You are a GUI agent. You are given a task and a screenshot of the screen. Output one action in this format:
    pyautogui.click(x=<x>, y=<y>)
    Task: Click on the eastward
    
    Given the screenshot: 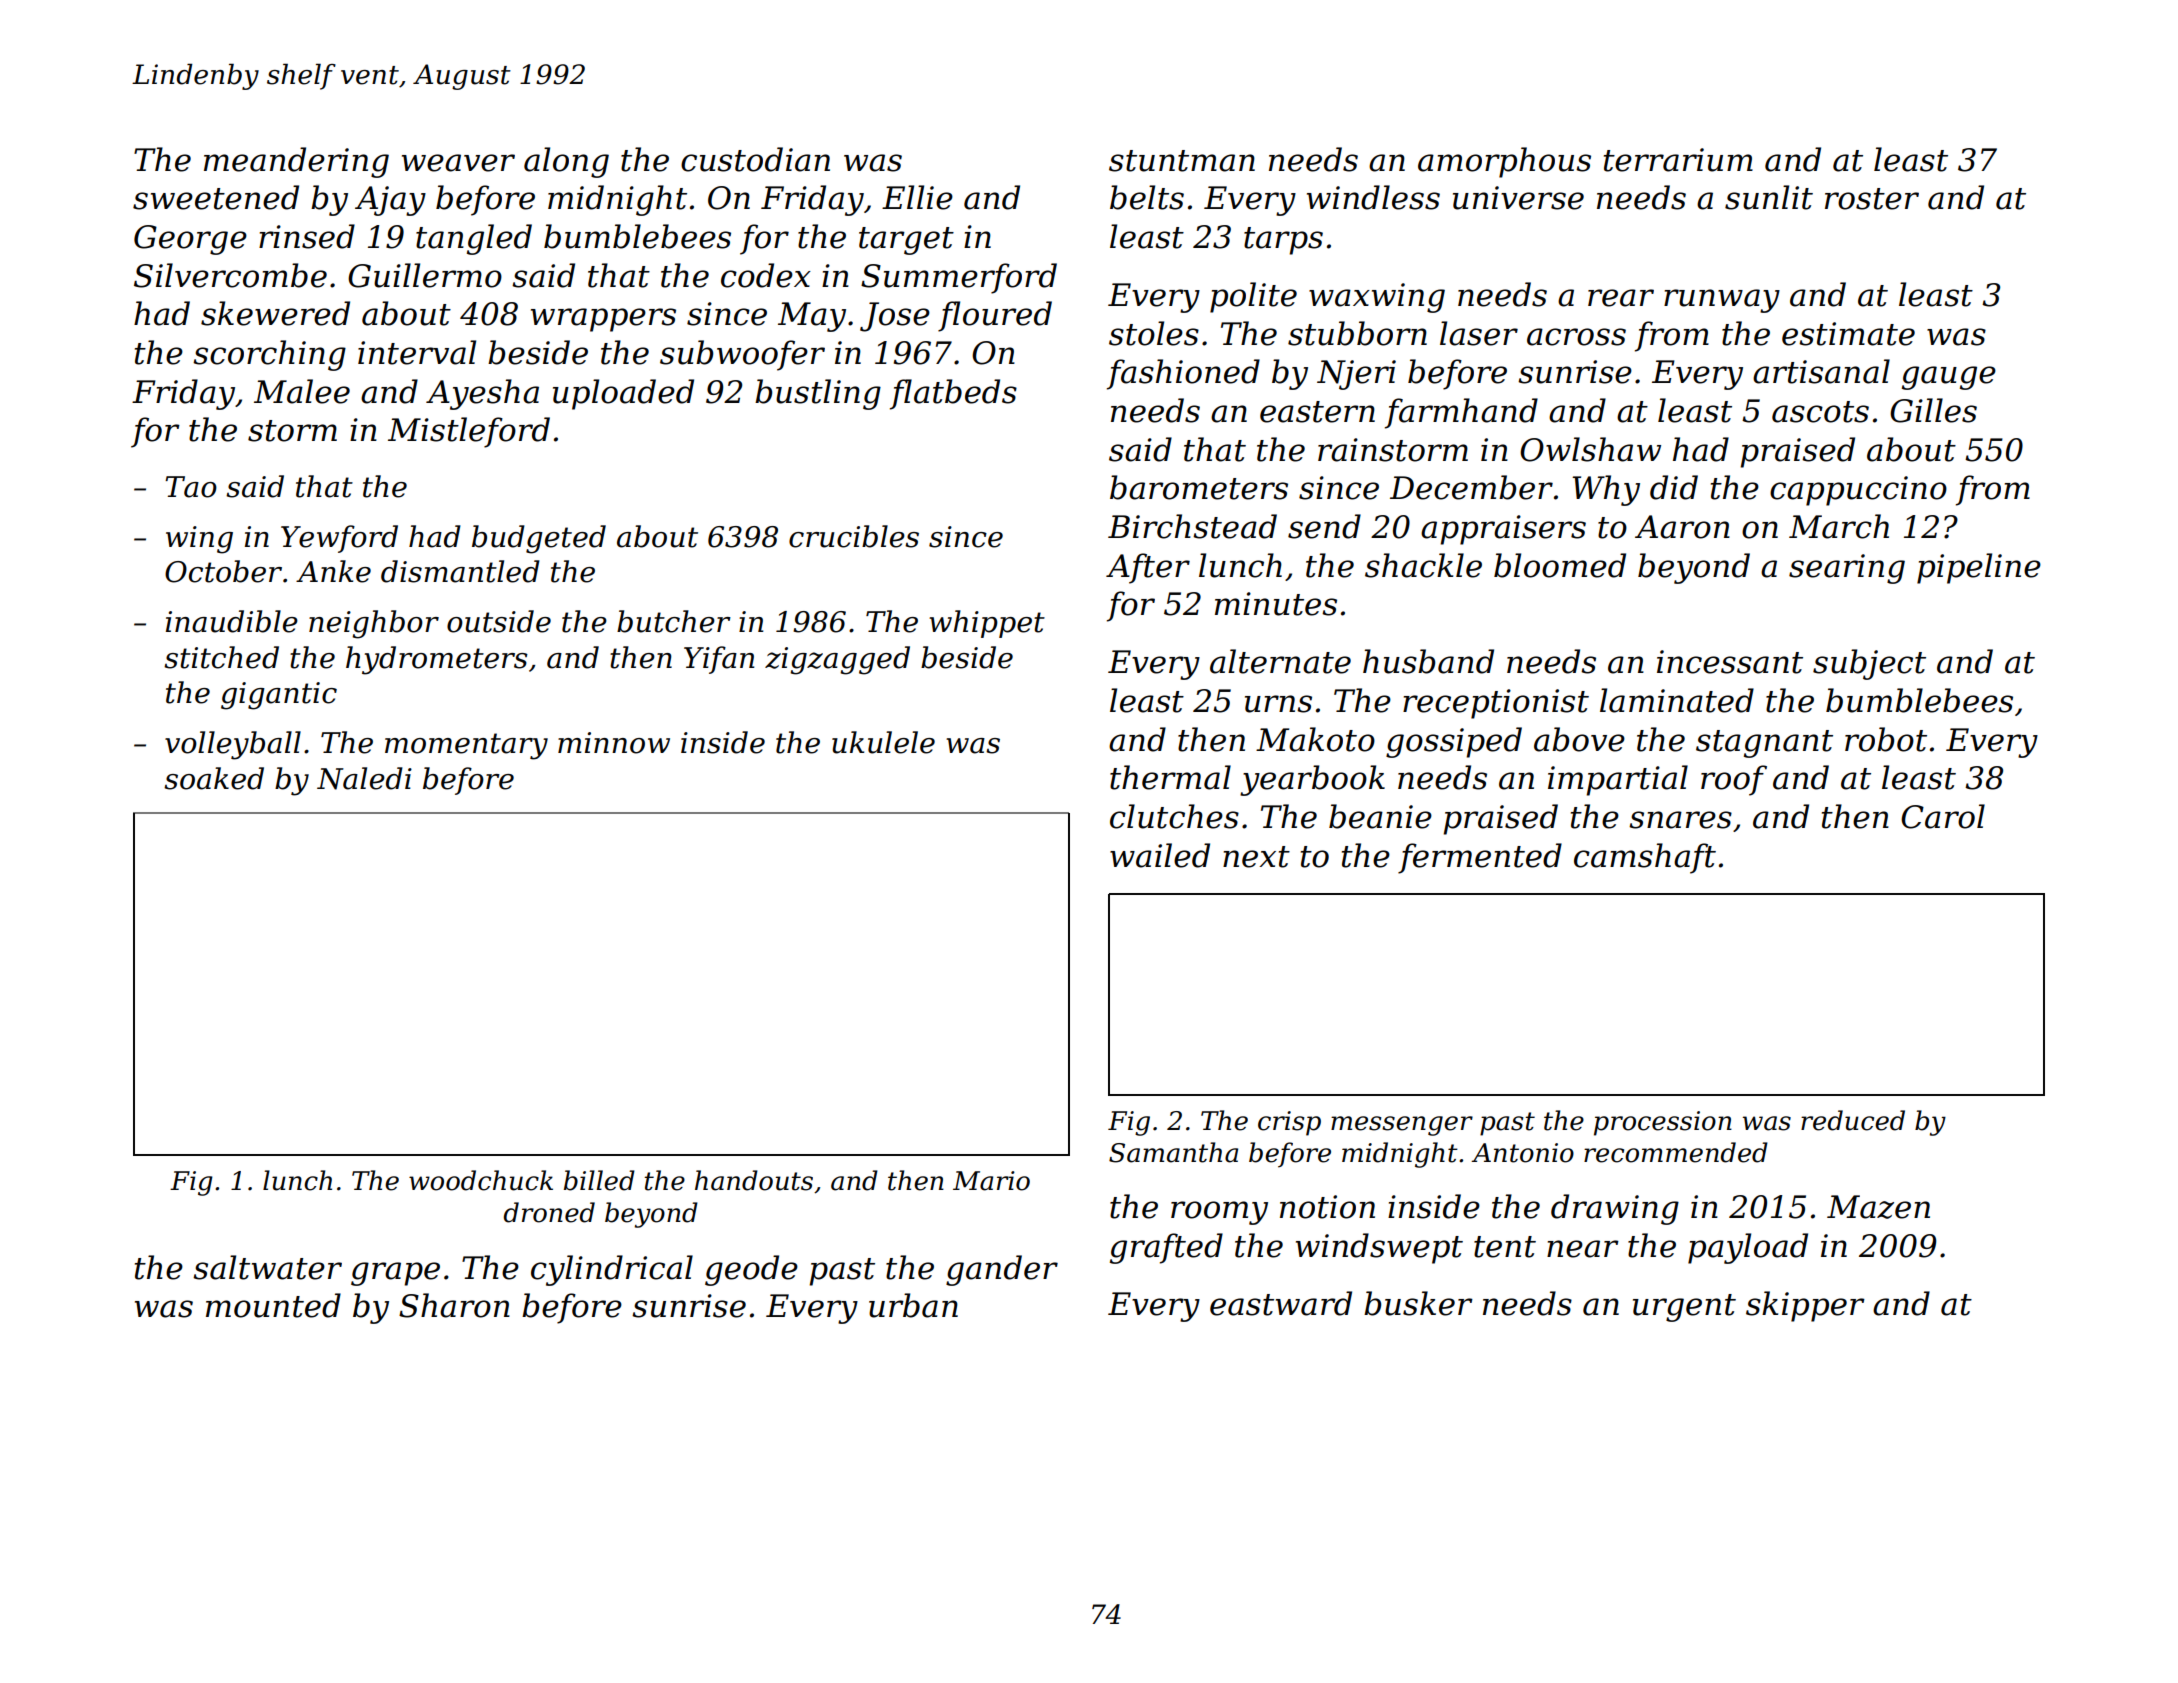 What is the action you would take?
    pyautogui.click(x=1281, y=1303)
